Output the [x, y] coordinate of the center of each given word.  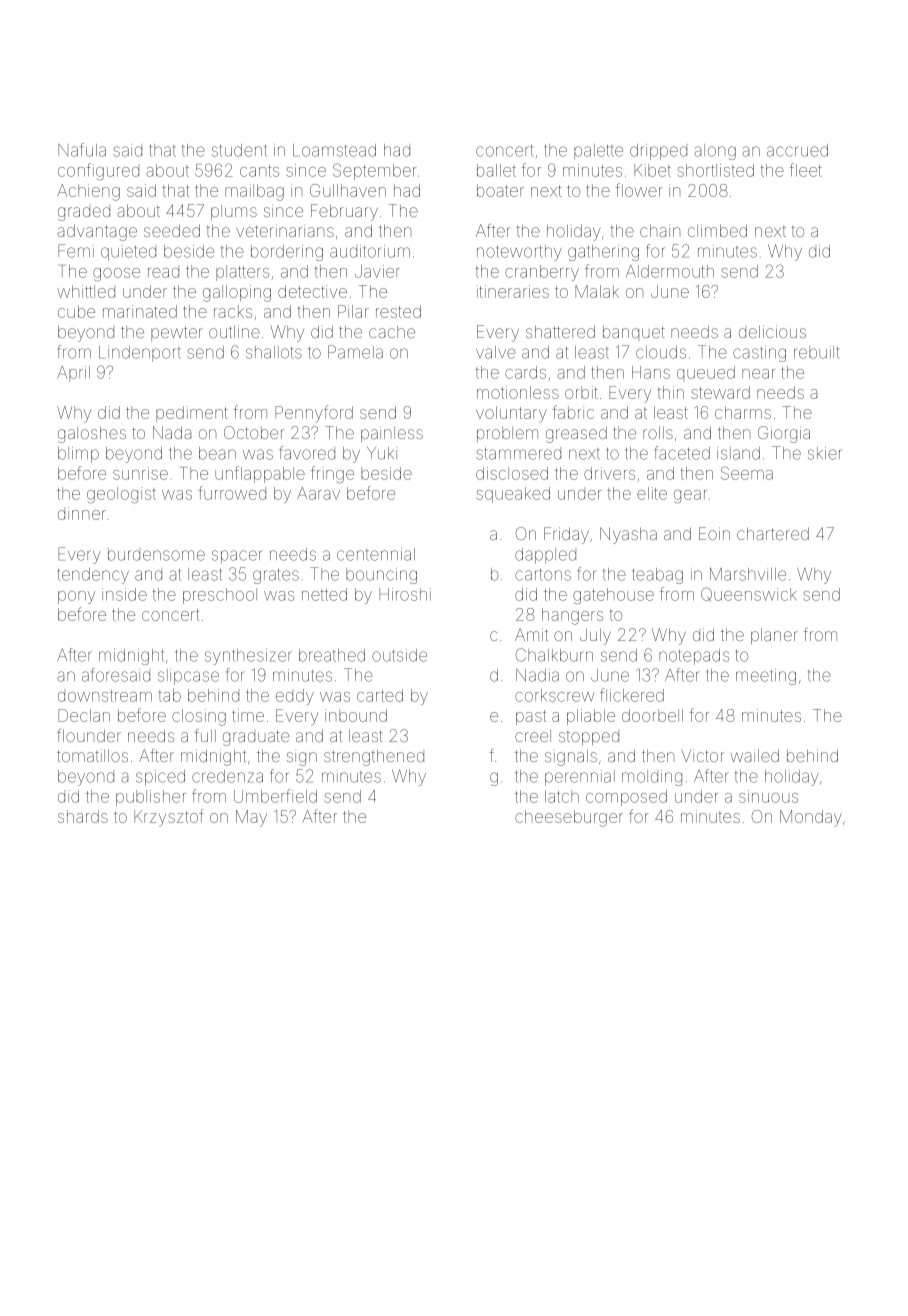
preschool [220, 596]
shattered [560, 331]
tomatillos [92, 755]
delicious [772, 331]
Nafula [82, 150]
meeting [766, 677]
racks [233, 311]
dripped [658, 152]
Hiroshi [405, 594]
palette [598, 152]
